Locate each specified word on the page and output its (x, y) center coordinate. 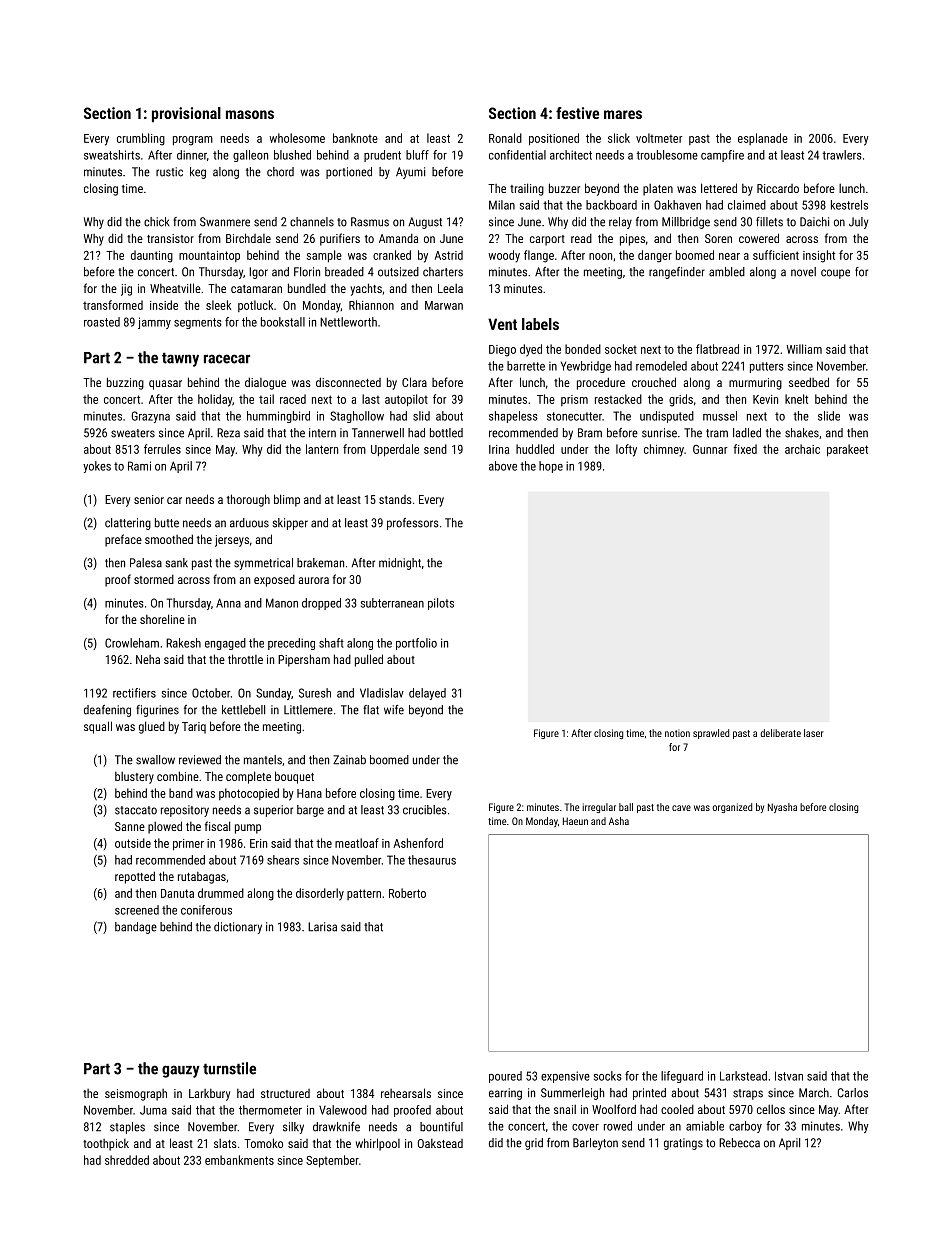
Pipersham (304, 660)
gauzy (181, 1071)
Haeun (575, 821)
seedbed (809, 382)
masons (250, 114)
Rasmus (370, 222)
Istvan (789, 1076)
